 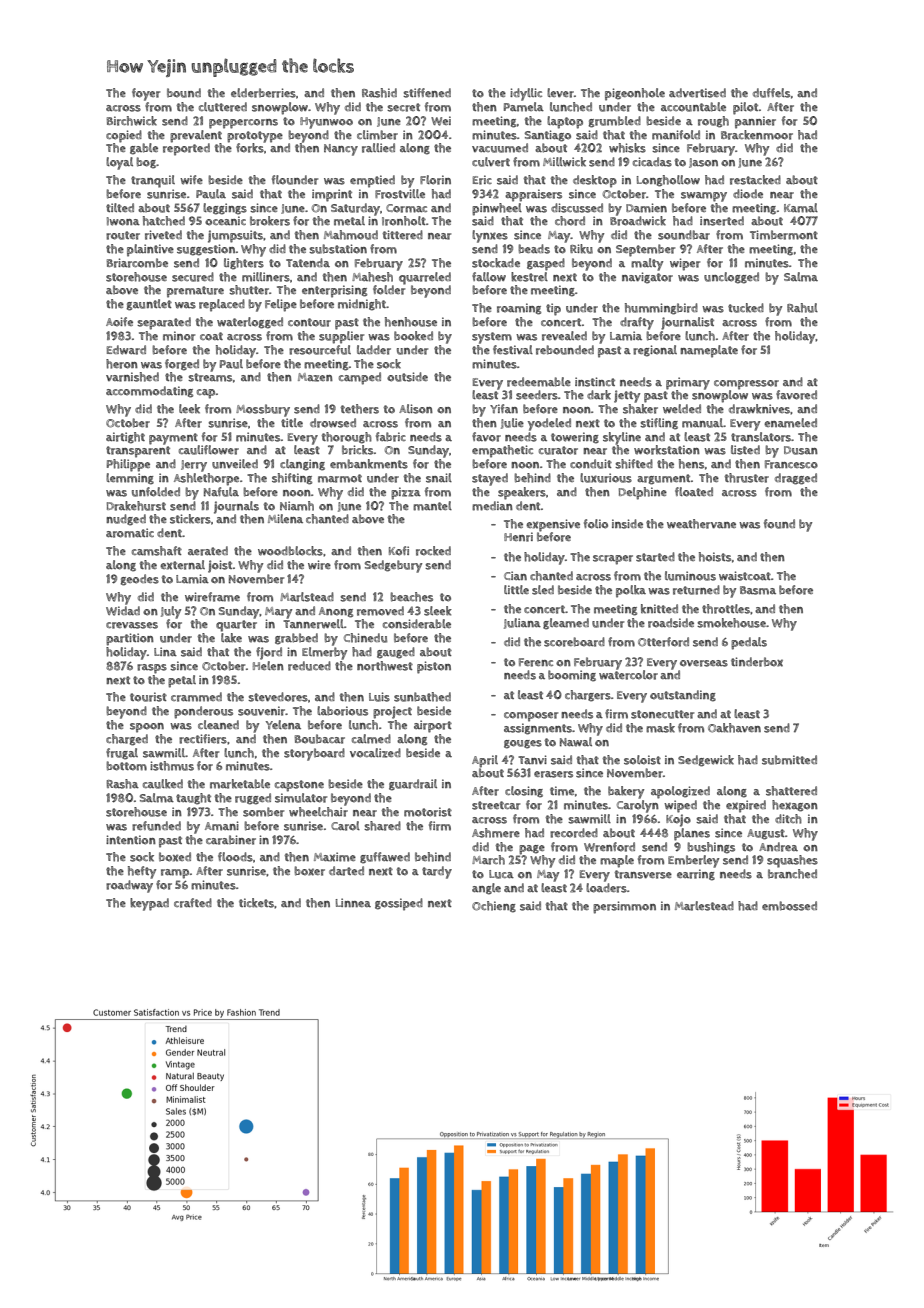 What do you see at coordinates (676, 135) in the page?
I see `manifold` at bounding box center [676, 135].
